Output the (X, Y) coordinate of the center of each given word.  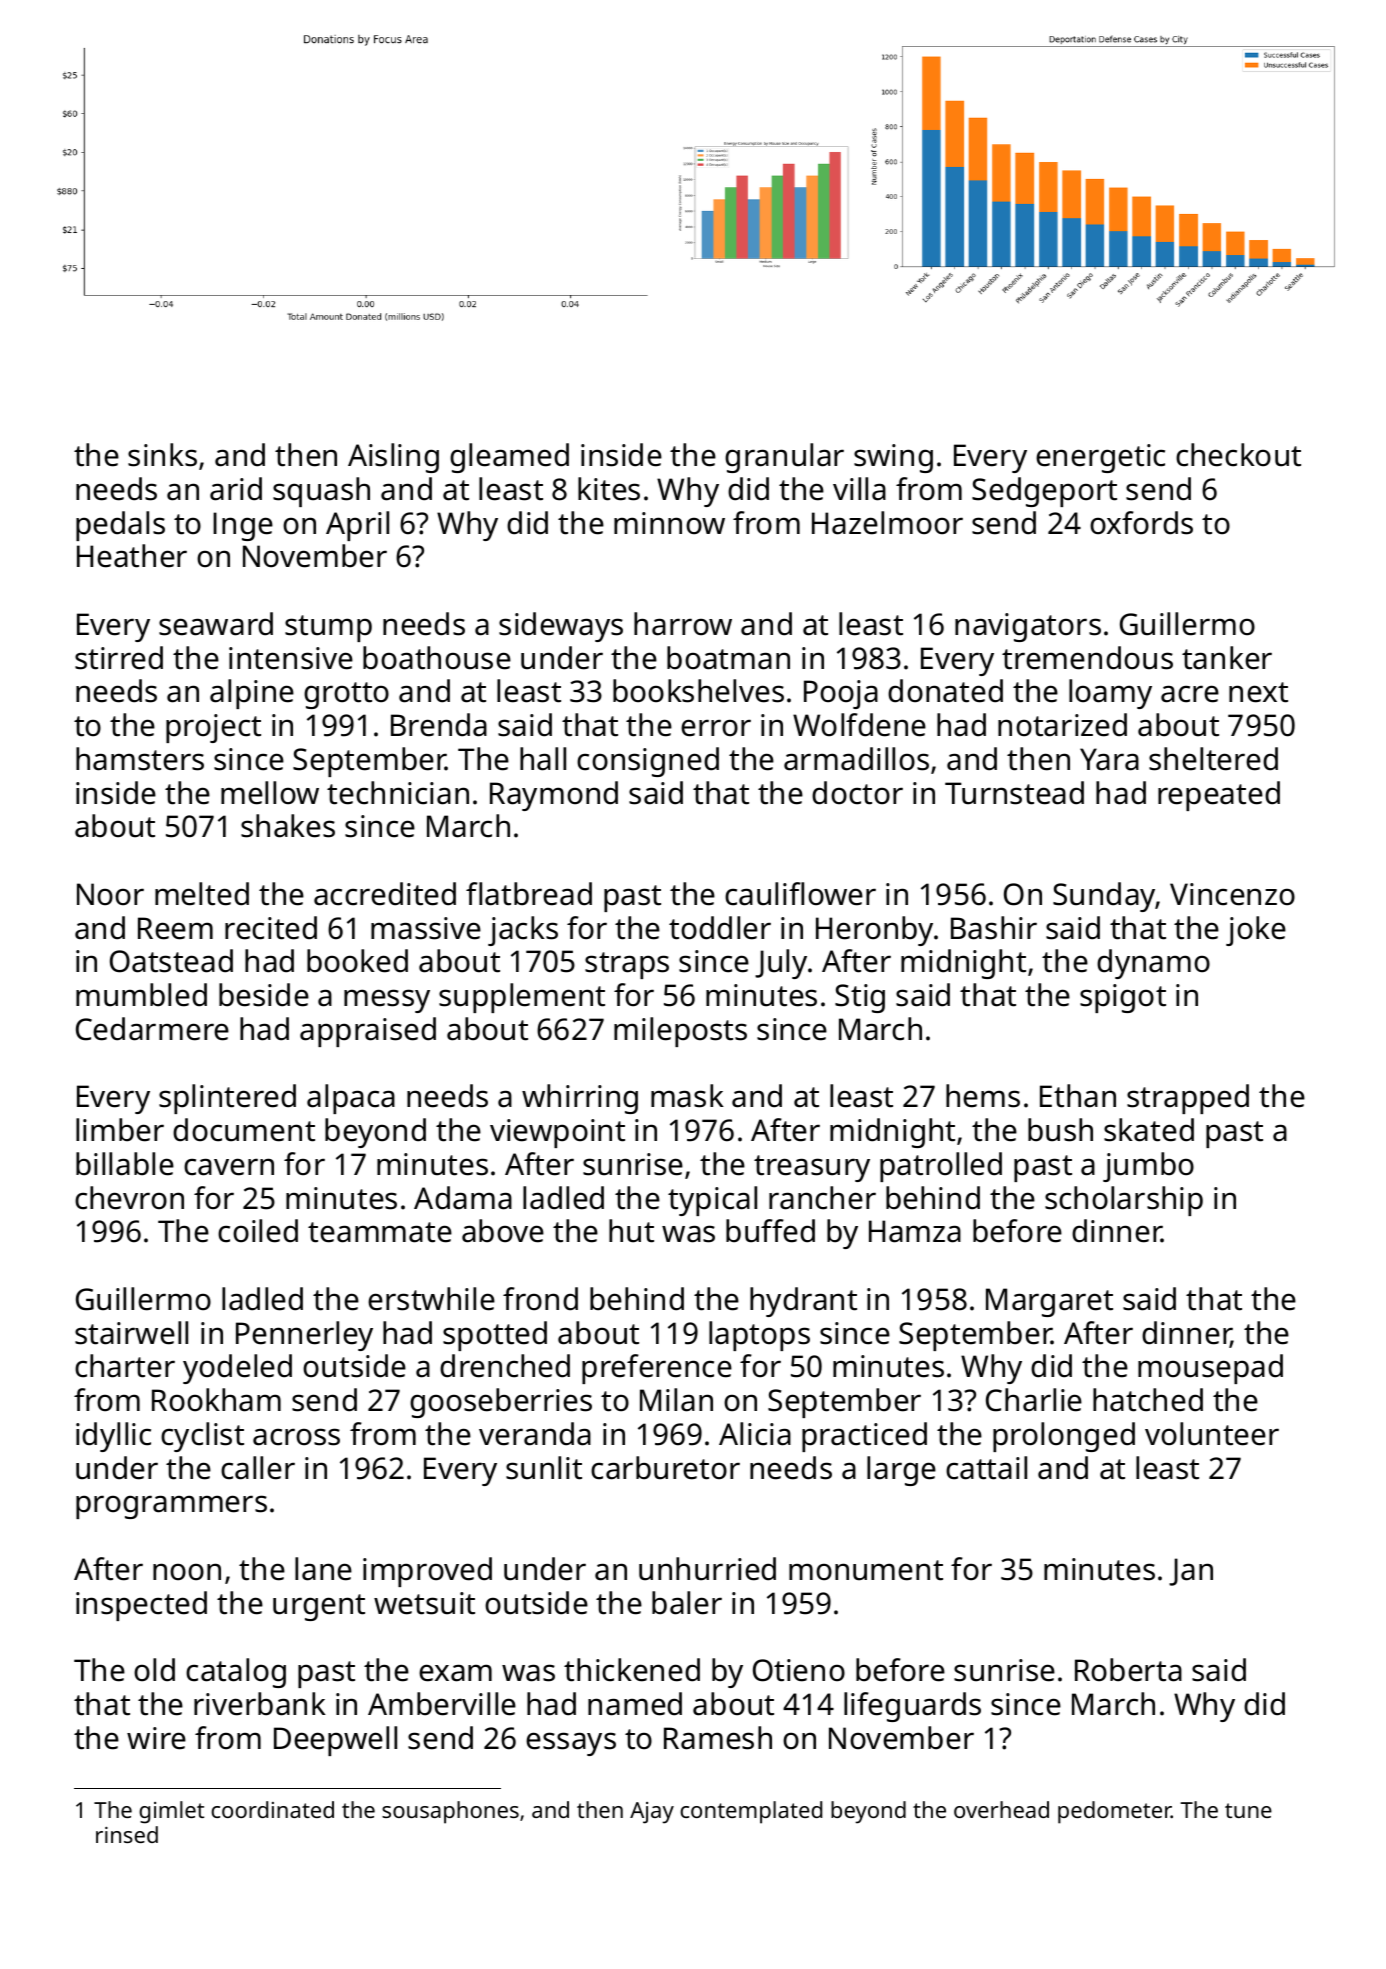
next (1258, 692)
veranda (535, 1434)
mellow (270, 793)
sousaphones (450, 1812)
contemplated (751, 1812)
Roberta (1128, 1670)
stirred (119, 658)
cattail (986, 1468)
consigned (648, 762)
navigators (1028, 627)
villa (859, 489)
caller (258, 1468)
